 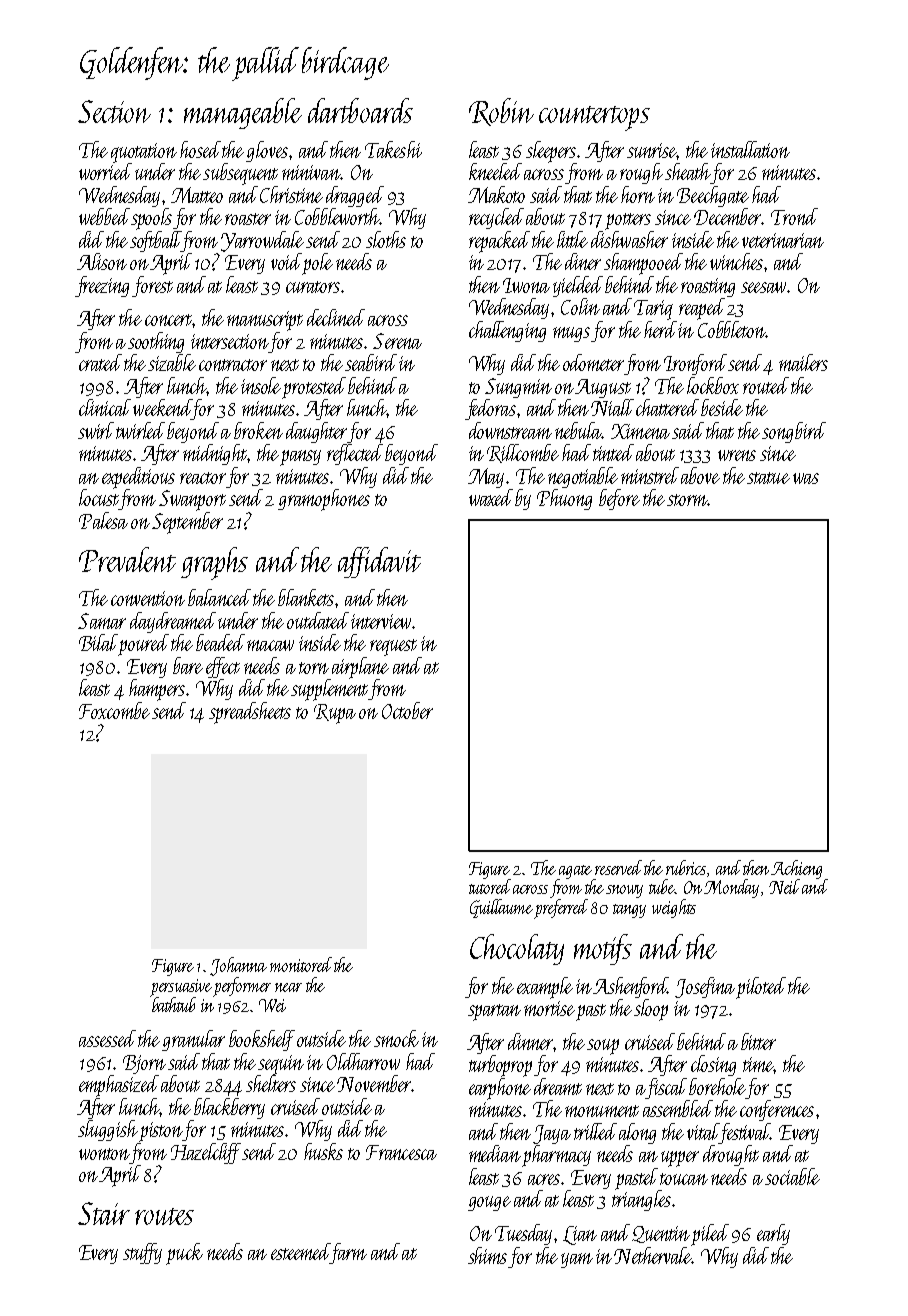 What do you see at coordinates (104, 1154) in the screenshot?
I see `wonton` at bounding box center [104, 1154].
